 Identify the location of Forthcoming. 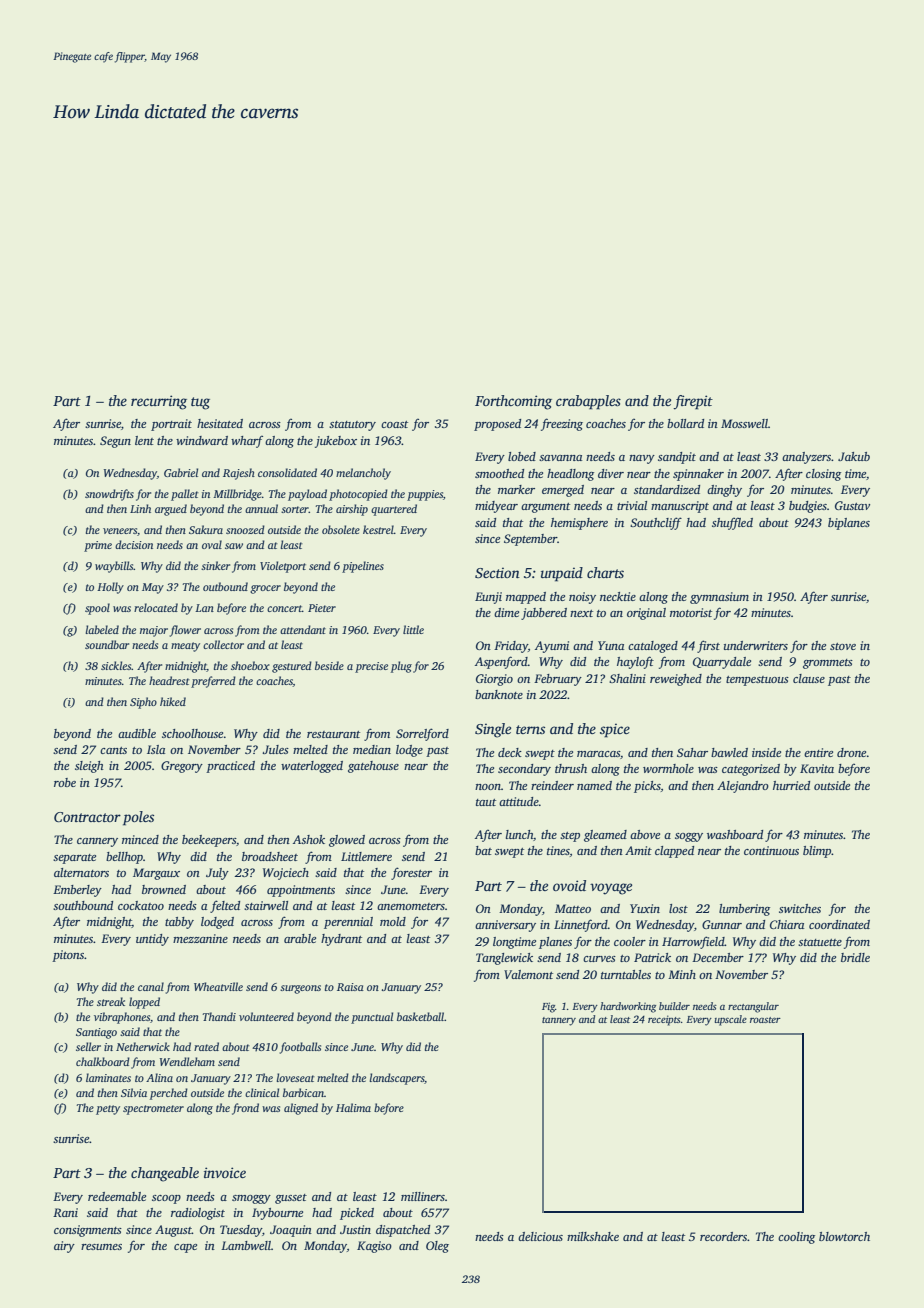
(513, 402).
